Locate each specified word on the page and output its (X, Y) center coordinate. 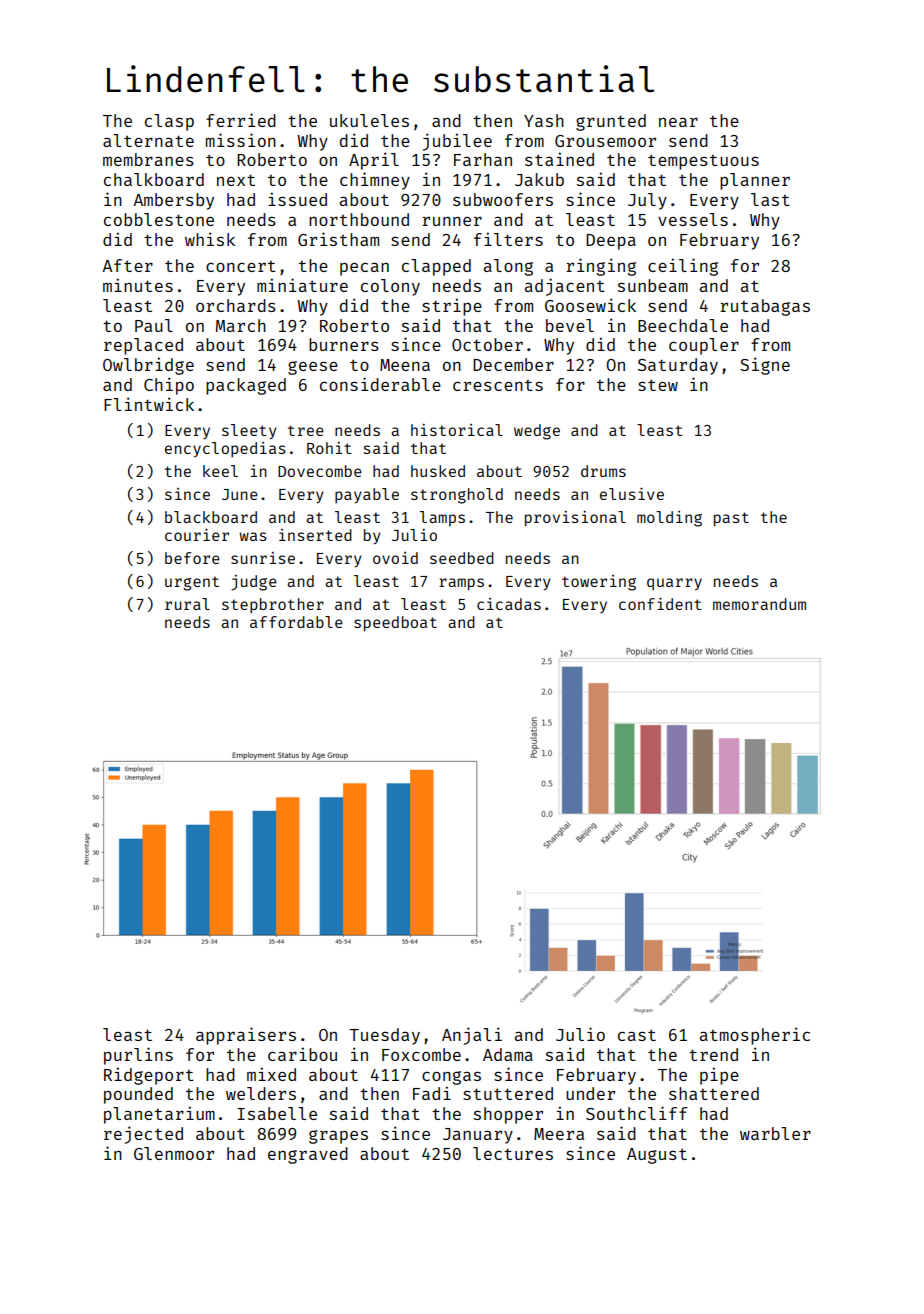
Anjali (472, 1036)
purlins (138, 1056)
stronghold (457, 496)
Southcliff (637, 1113)
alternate (148, 140)
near (678, 122)
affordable (296, 622)
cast (637, 1035)
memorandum (759, 604)
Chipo (169, 386)
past (731, 519)
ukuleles (369, 120)
